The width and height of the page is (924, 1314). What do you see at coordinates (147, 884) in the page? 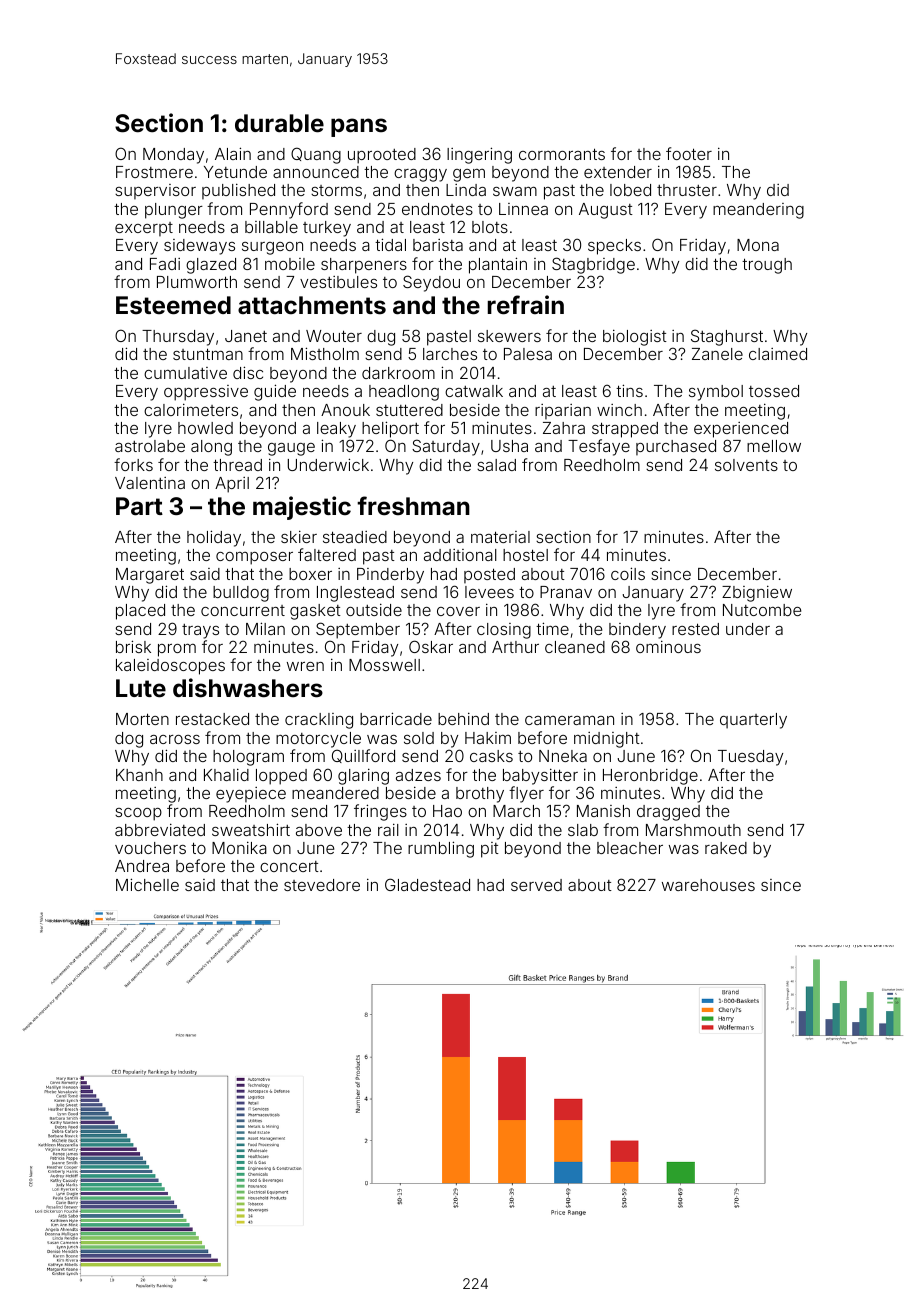
I see `Michelle` at bounding box center [147, 884].
